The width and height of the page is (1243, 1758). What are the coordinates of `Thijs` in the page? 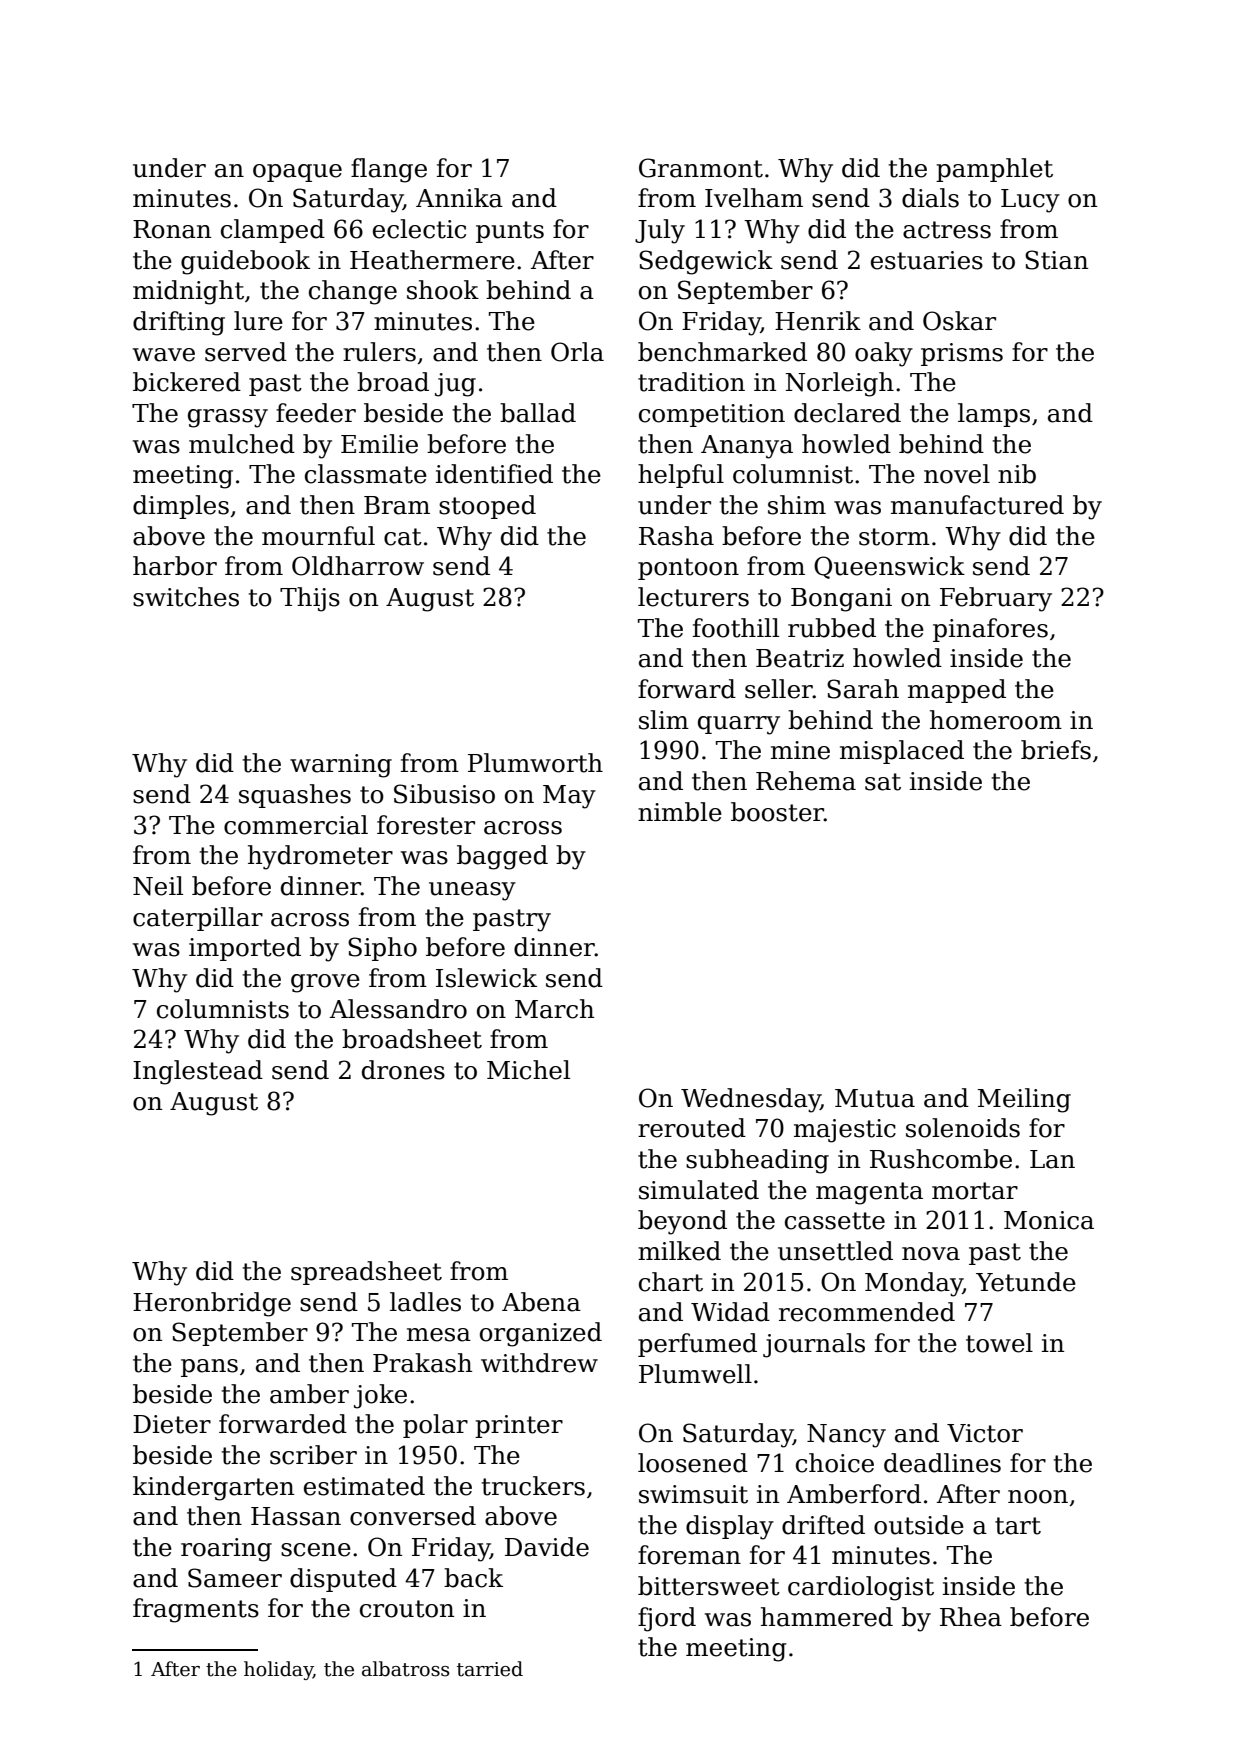 It's located at (310, 599).
